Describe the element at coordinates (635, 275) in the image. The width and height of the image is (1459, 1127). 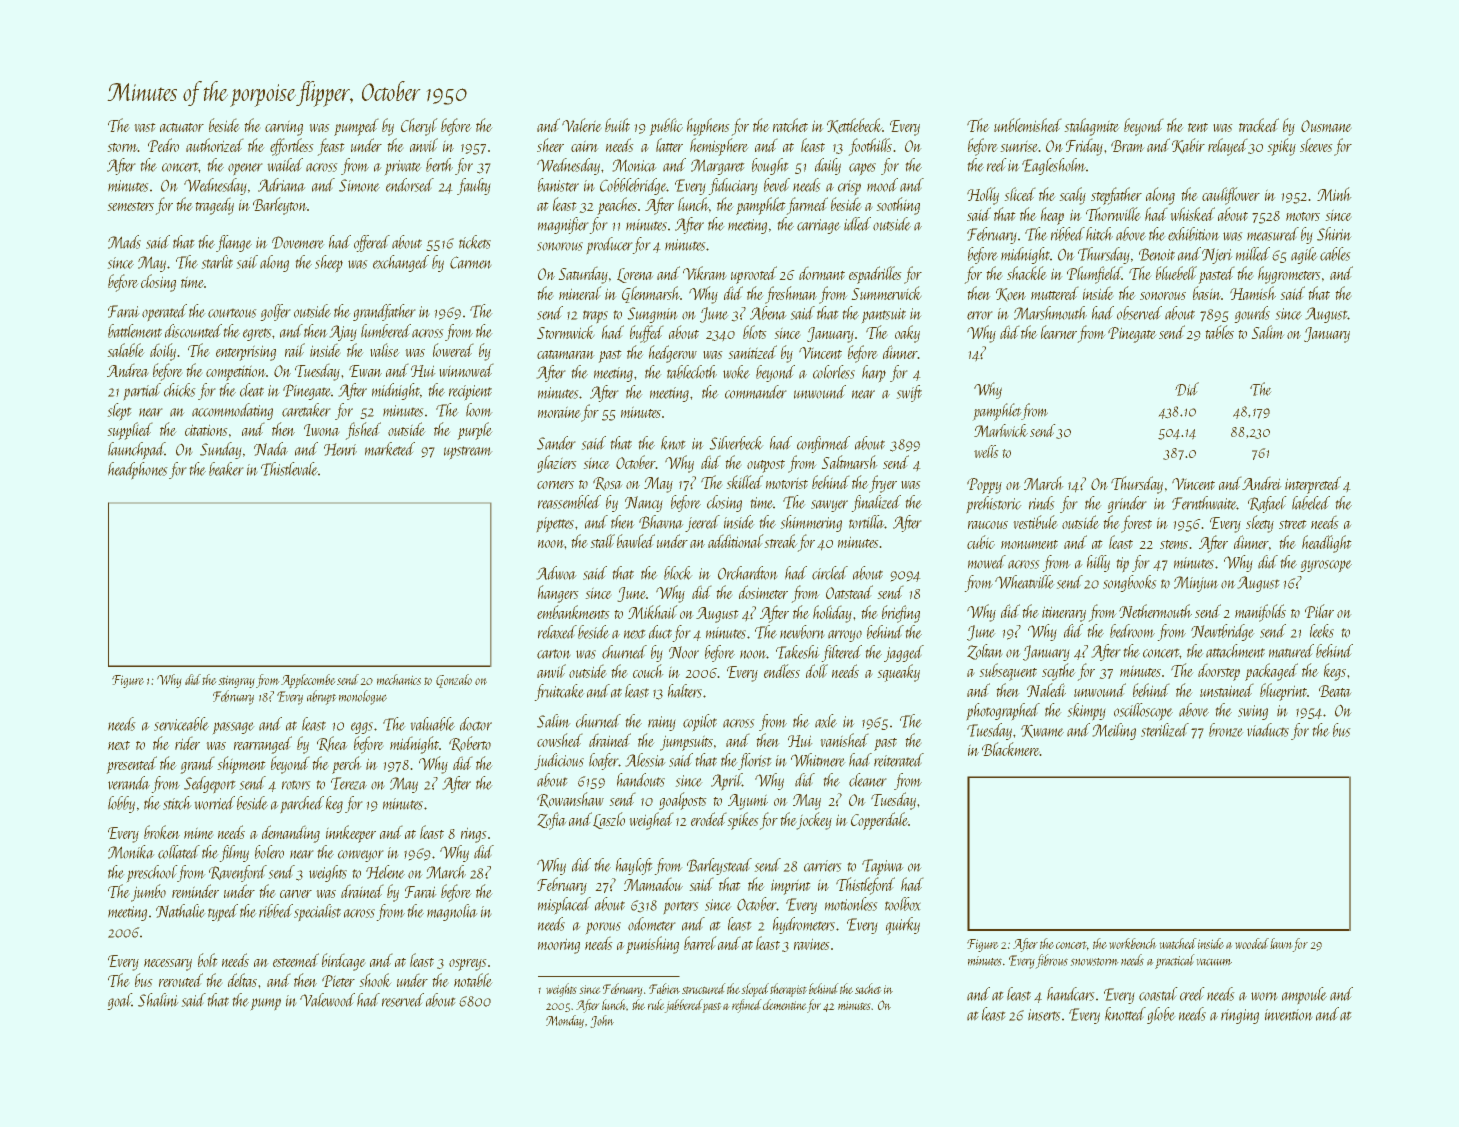
I see `Lorena` at that location.
